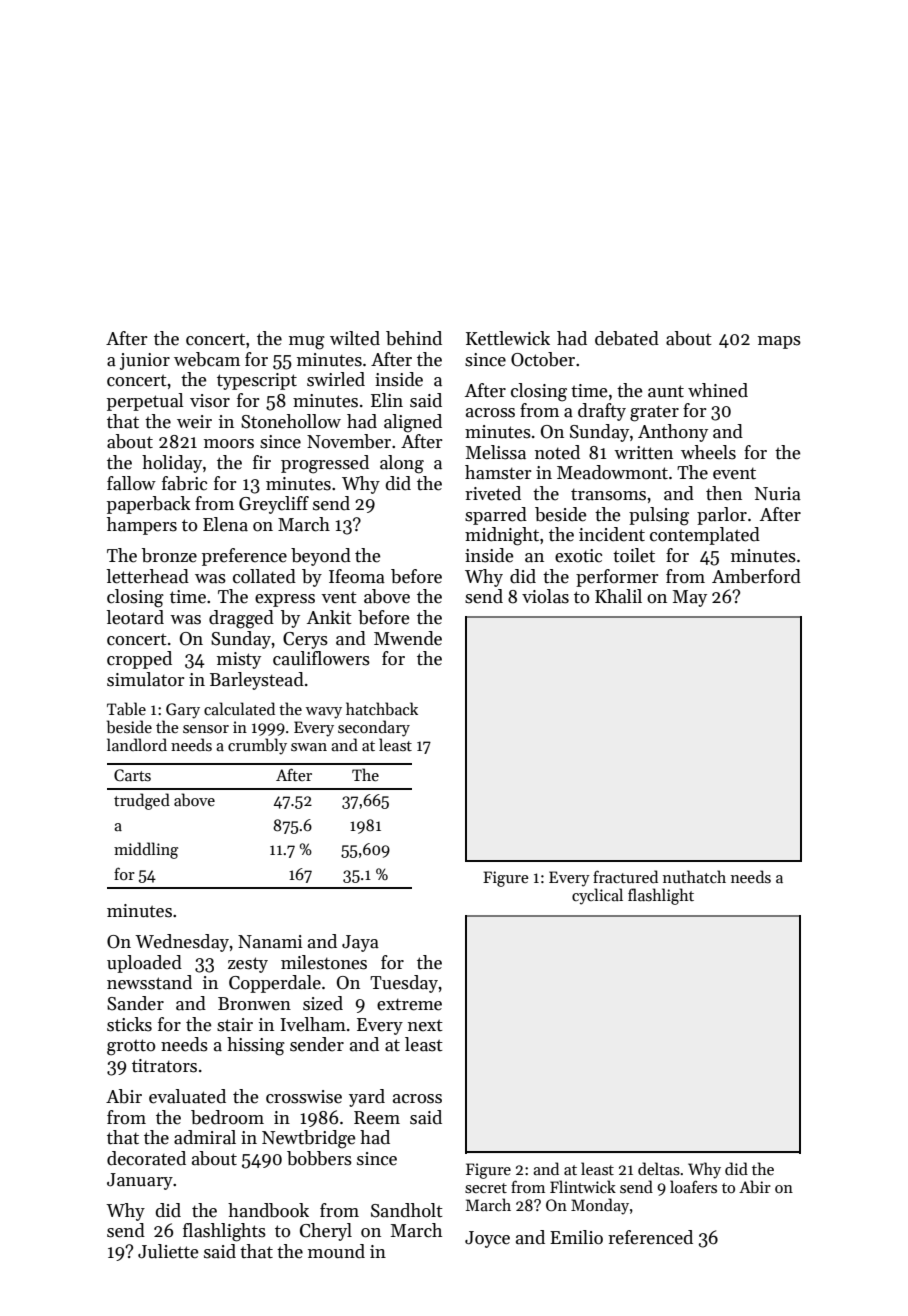  Describe the element at coordinates (756, 576) in the page. I see `Amberford` at that location.
